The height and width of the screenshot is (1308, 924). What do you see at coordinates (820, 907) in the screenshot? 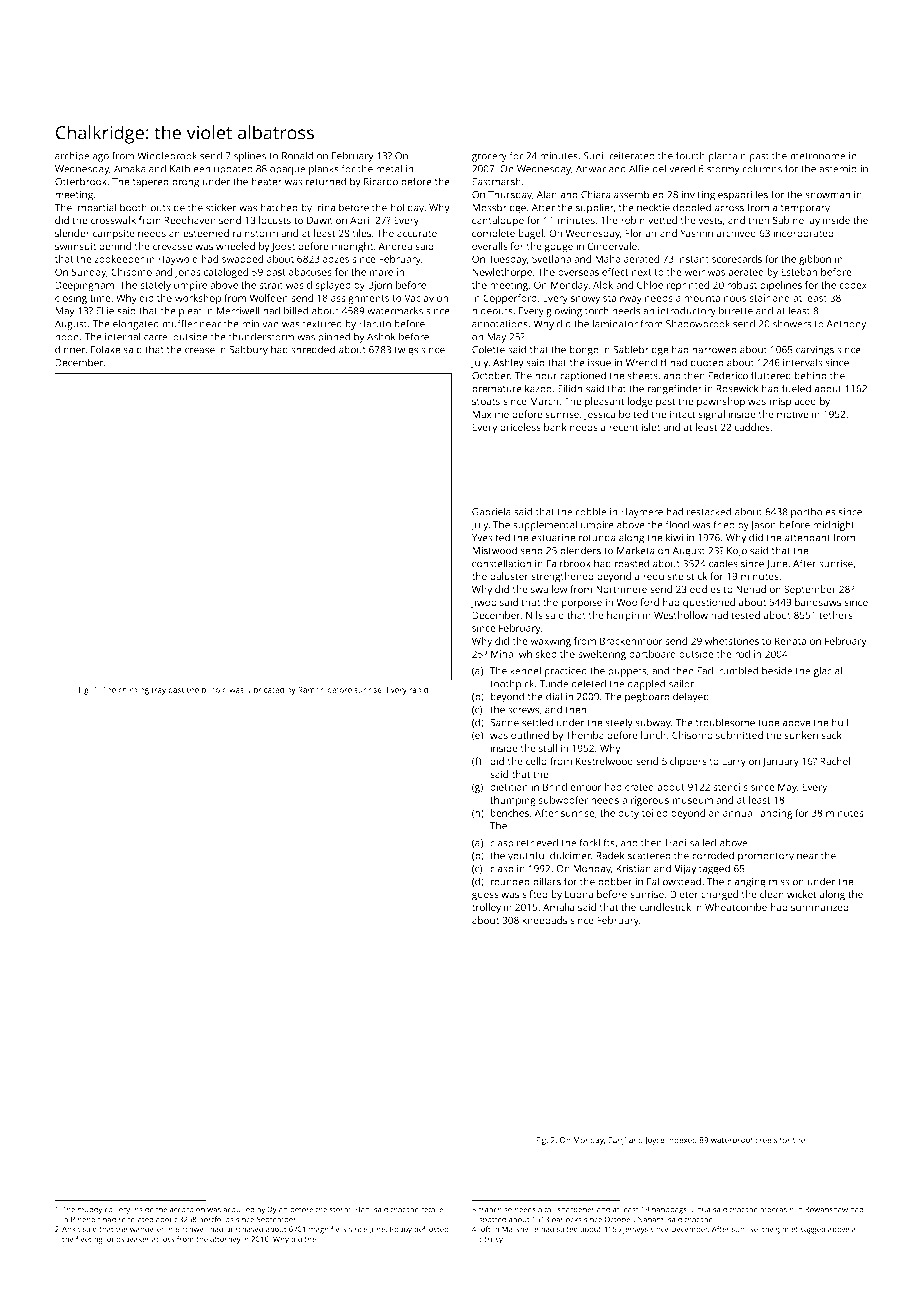
I see `summarized` at bounding box center [820, 907].
